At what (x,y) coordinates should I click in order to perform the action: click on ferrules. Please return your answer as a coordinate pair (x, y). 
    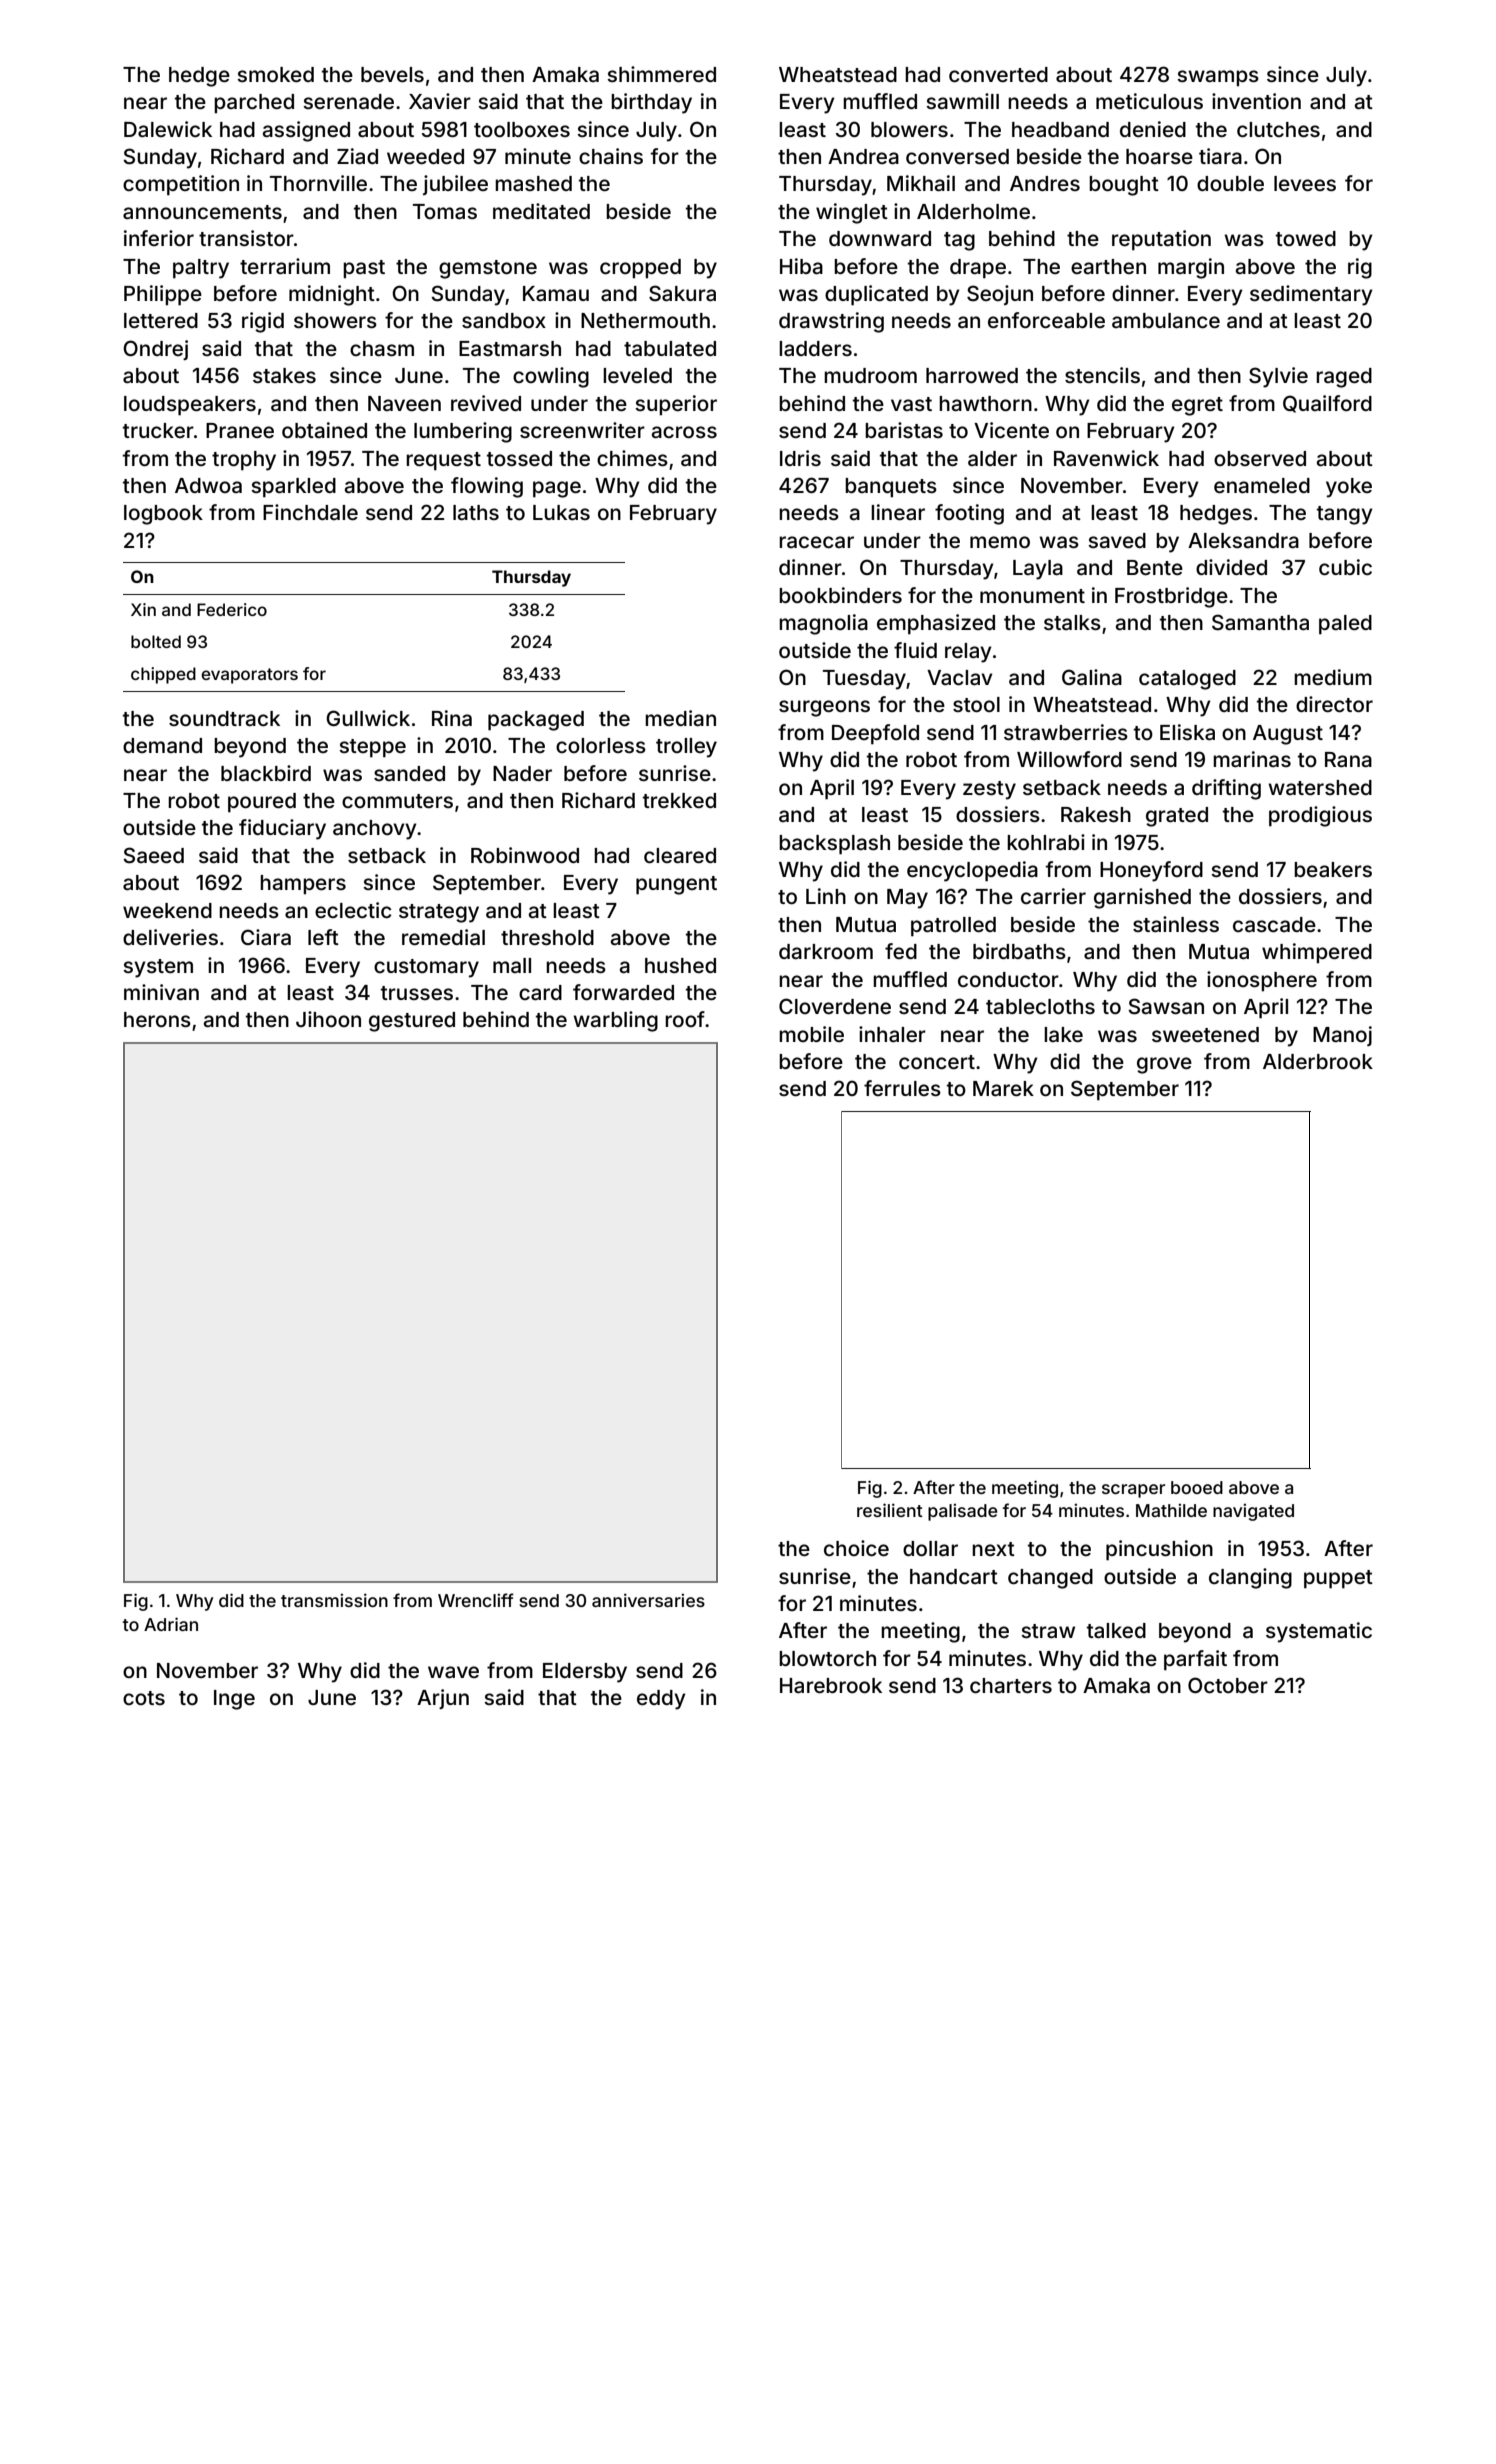
    Looking at the image, I should click on (902, 1088).
